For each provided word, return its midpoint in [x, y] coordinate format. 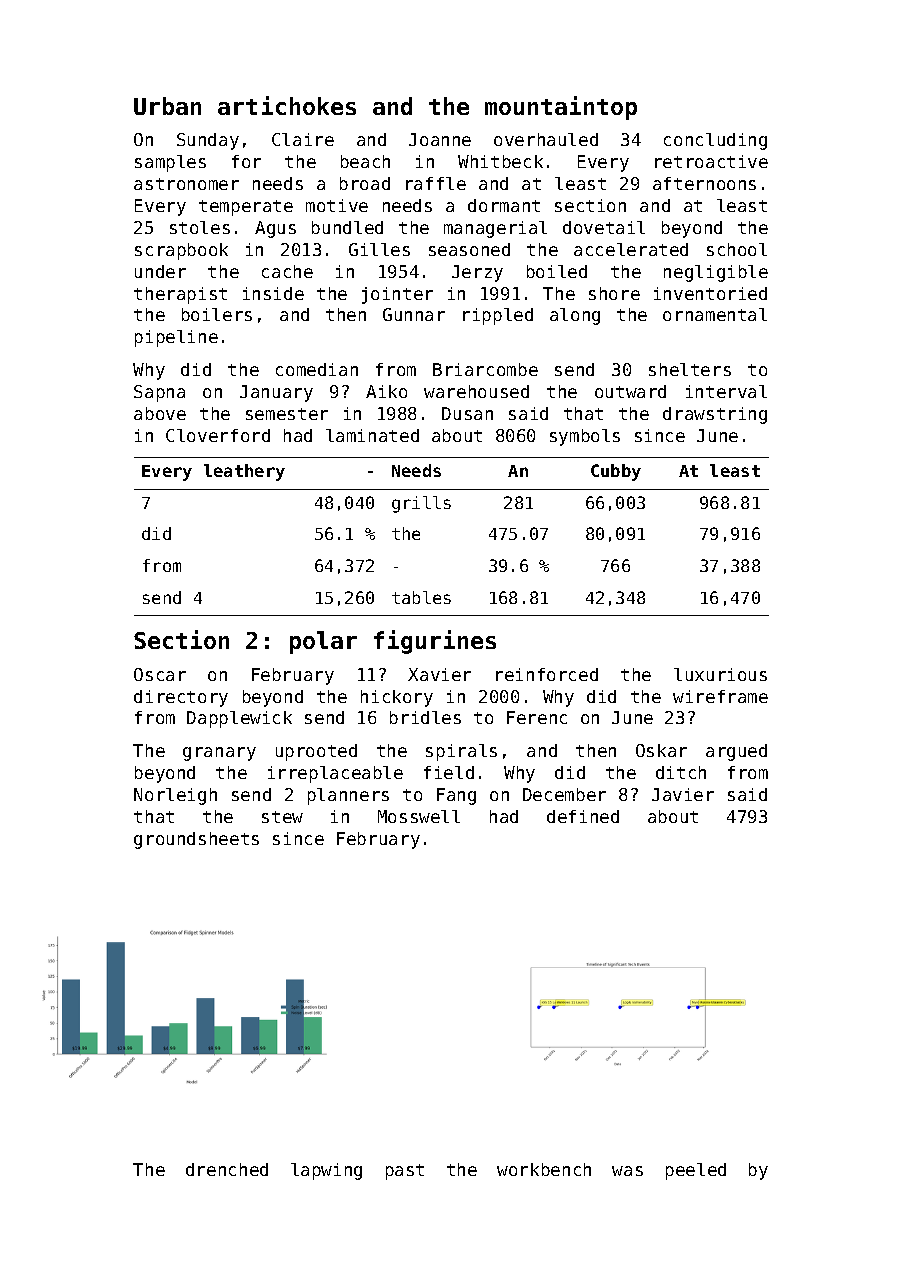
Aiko [386, 391]
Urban [167, 106]
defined [583, 816]
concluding [715, 141]
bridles [425, 717]
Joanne [440, 139]
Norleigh [175, 796]
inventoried [710, 293]
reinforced [547, 674]
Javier [683, 794]
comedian [317, 369]
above [160, 413]
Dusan [467, 413]
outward [630, 391]
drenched [227, 1169]
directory [181, 698]
